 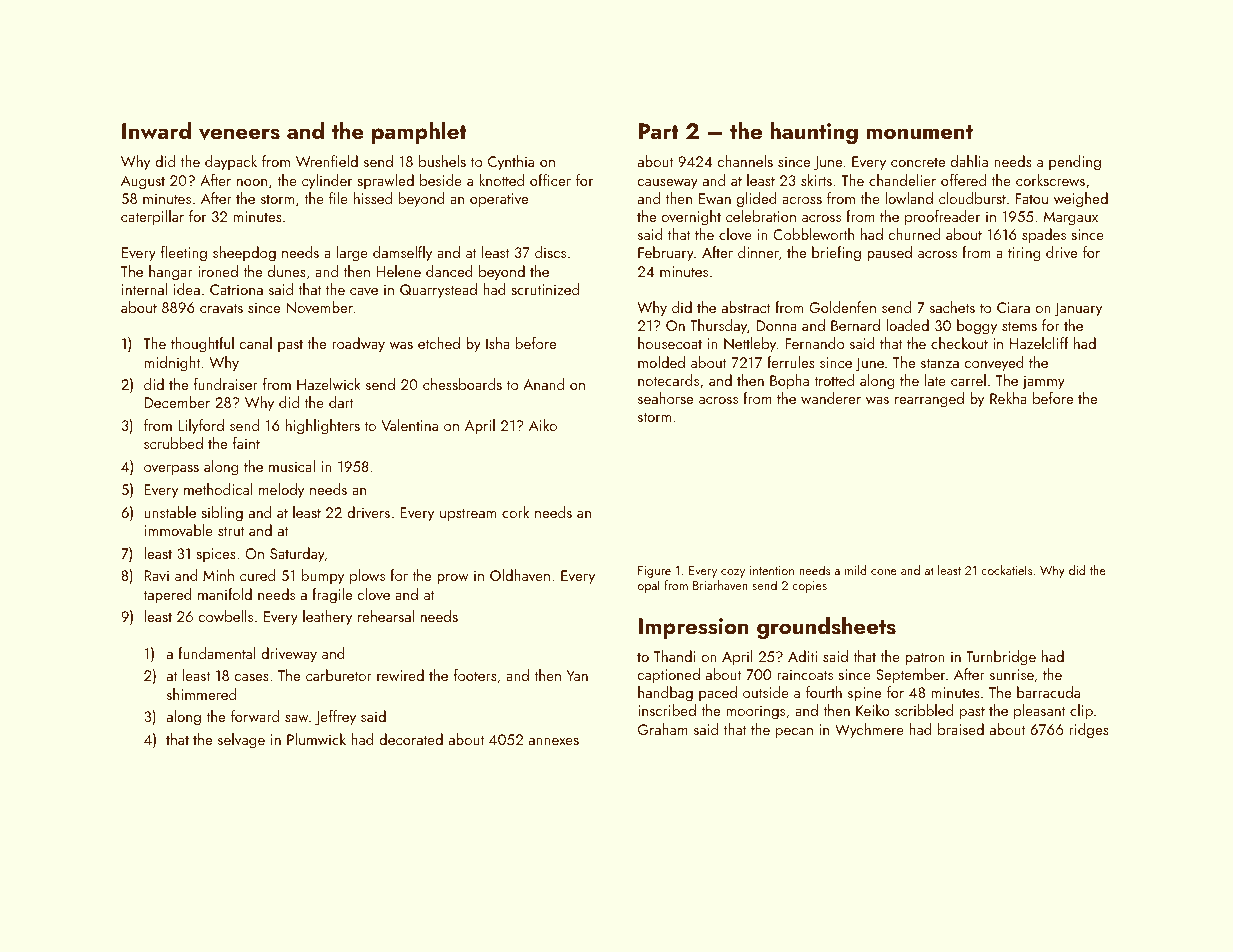 What do you see at coordinates (468, 515) in the document?
I see `upstream` at bounding box center [468, 515].
